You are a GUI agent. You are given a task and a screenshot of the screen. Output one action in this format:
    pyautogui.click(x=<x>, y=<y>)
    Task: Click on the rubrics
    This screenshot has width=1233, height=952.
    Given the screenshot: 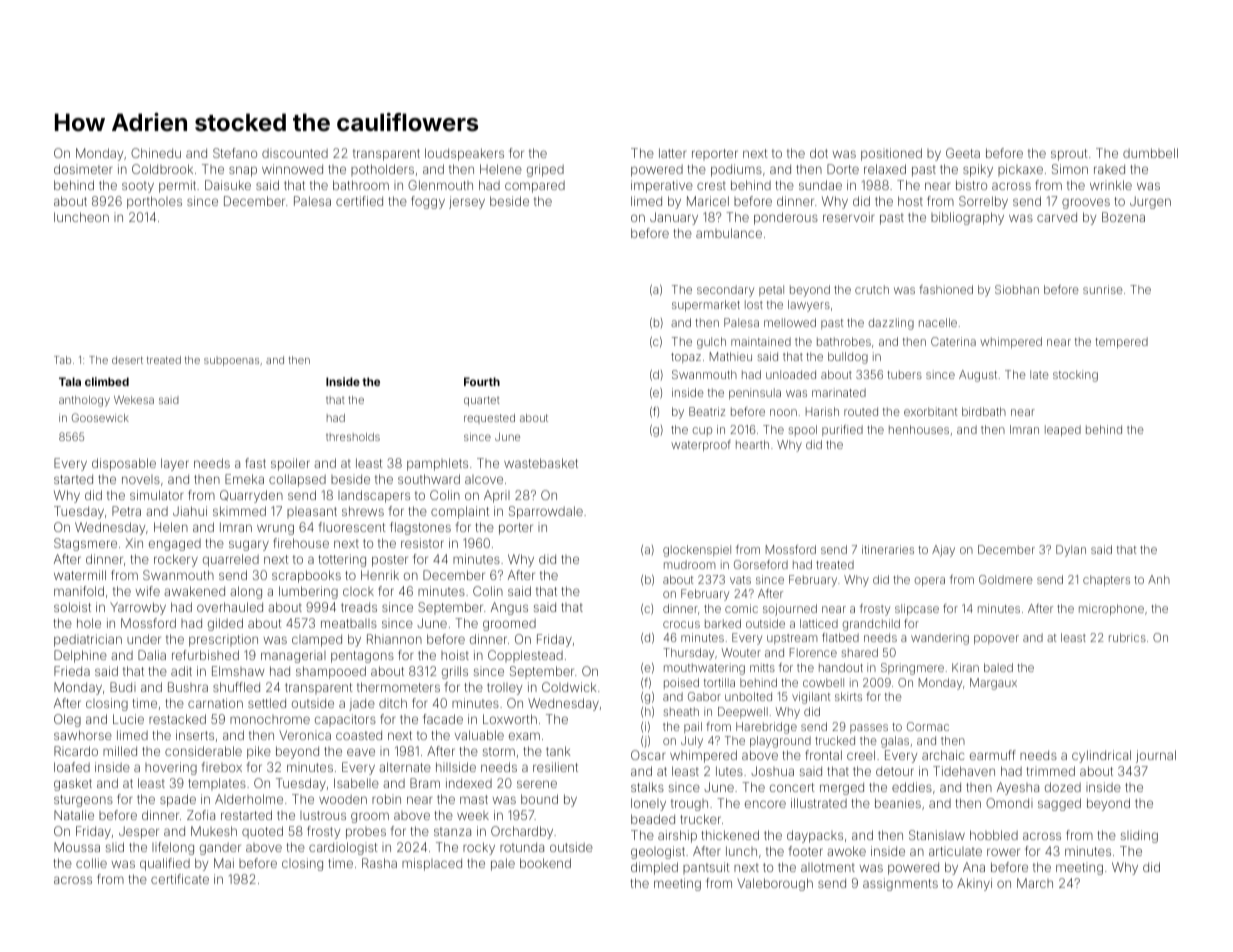 What is the action you would take?
    pyautogui.click(x=1127, y=637)
